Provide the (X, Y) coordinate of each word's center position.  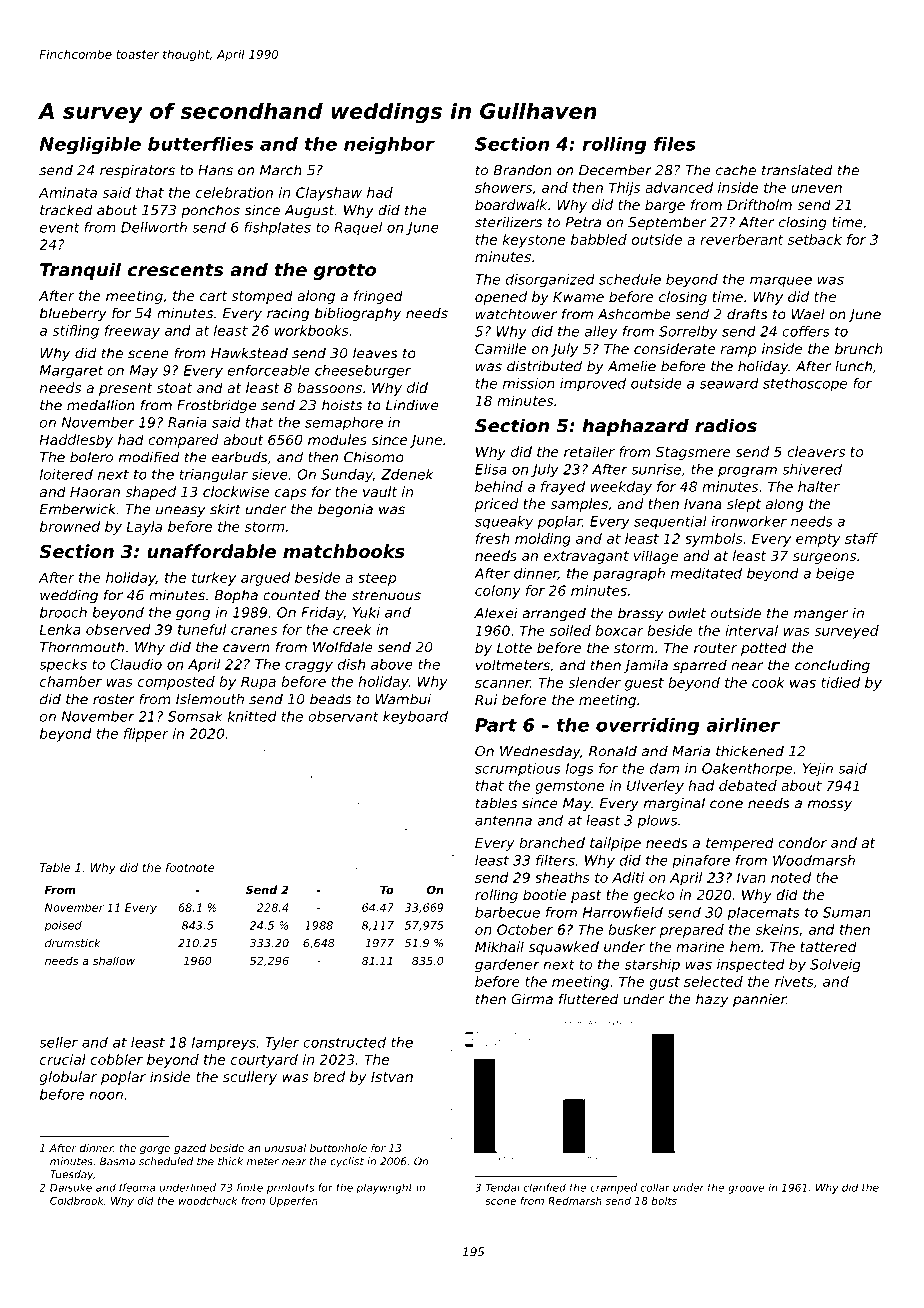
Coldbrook (77, 1201)
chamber (71, 681)
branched (552, 842)
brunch (858, 348)
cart (213, 296)
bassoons (329, 387)
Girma (532, 999)
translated (797, 170)
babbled (599, 239)
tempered (740, 844)
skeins (777, 929)
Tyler (282, 1043)
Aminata (68, 192)
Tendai (503, 1187)
